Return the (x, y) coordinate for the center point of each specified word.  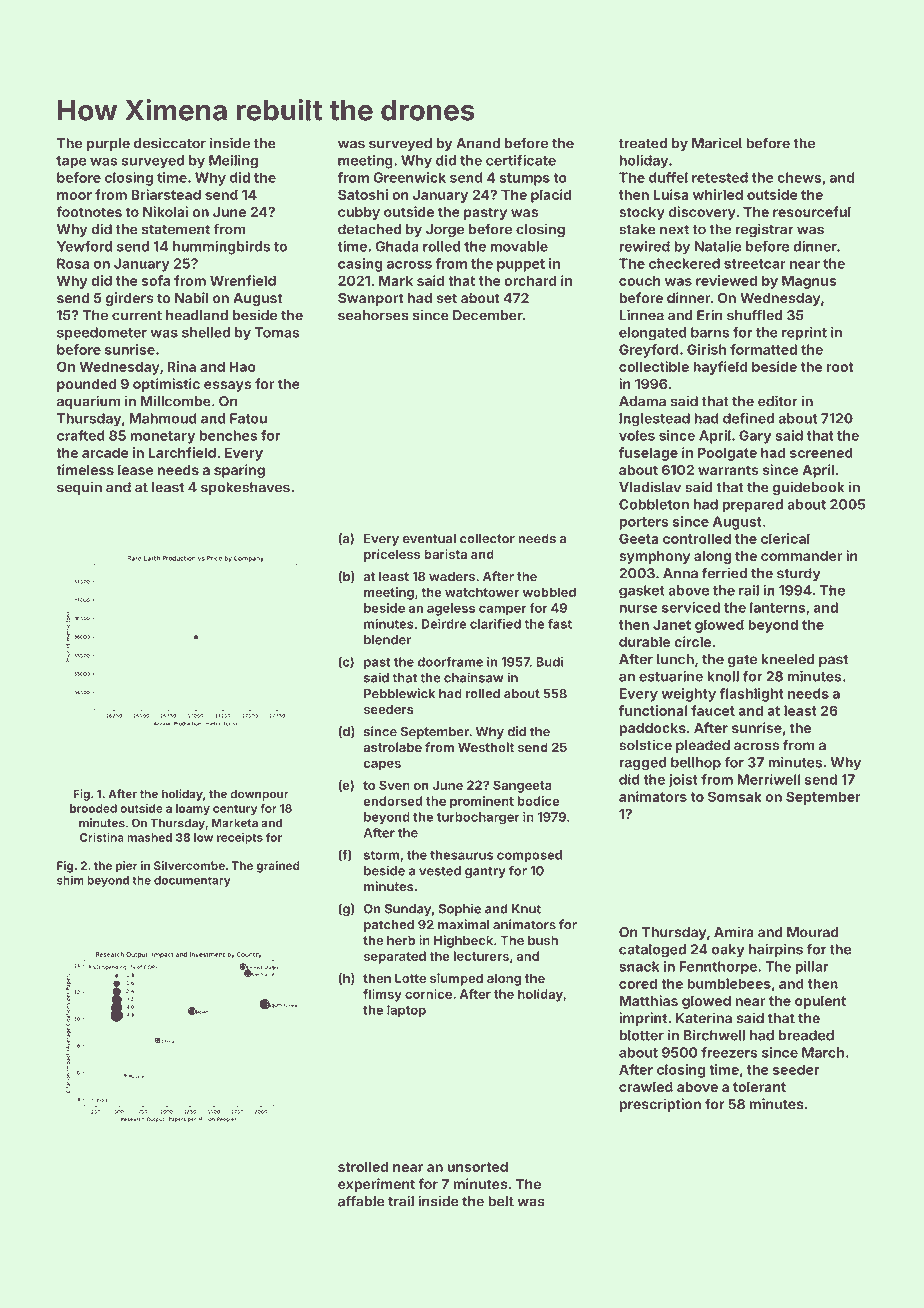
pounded (86, 385)
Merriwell (769, 779)
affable (361, 1201)
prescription (660, 1105)
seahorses (373, 315)
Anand (478, 143)
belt (501, 1201)
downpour (259, 795)
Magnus (809, 282)
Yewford (84, 246)
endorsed (392, 801)
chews (799, 177)
